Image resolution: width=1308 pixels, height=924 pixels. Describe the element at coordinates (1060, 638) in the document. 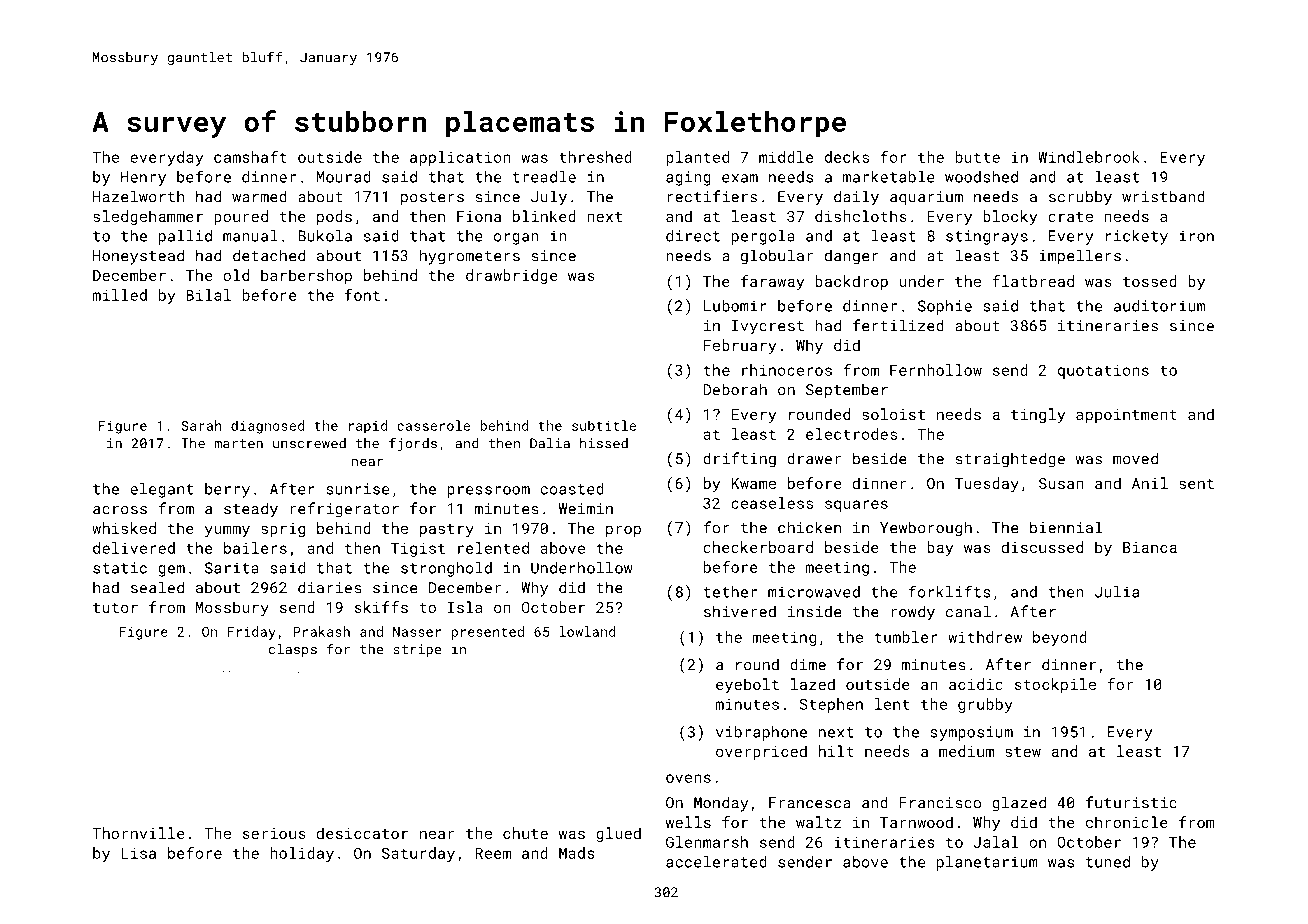

I see `beyond` at that location.
